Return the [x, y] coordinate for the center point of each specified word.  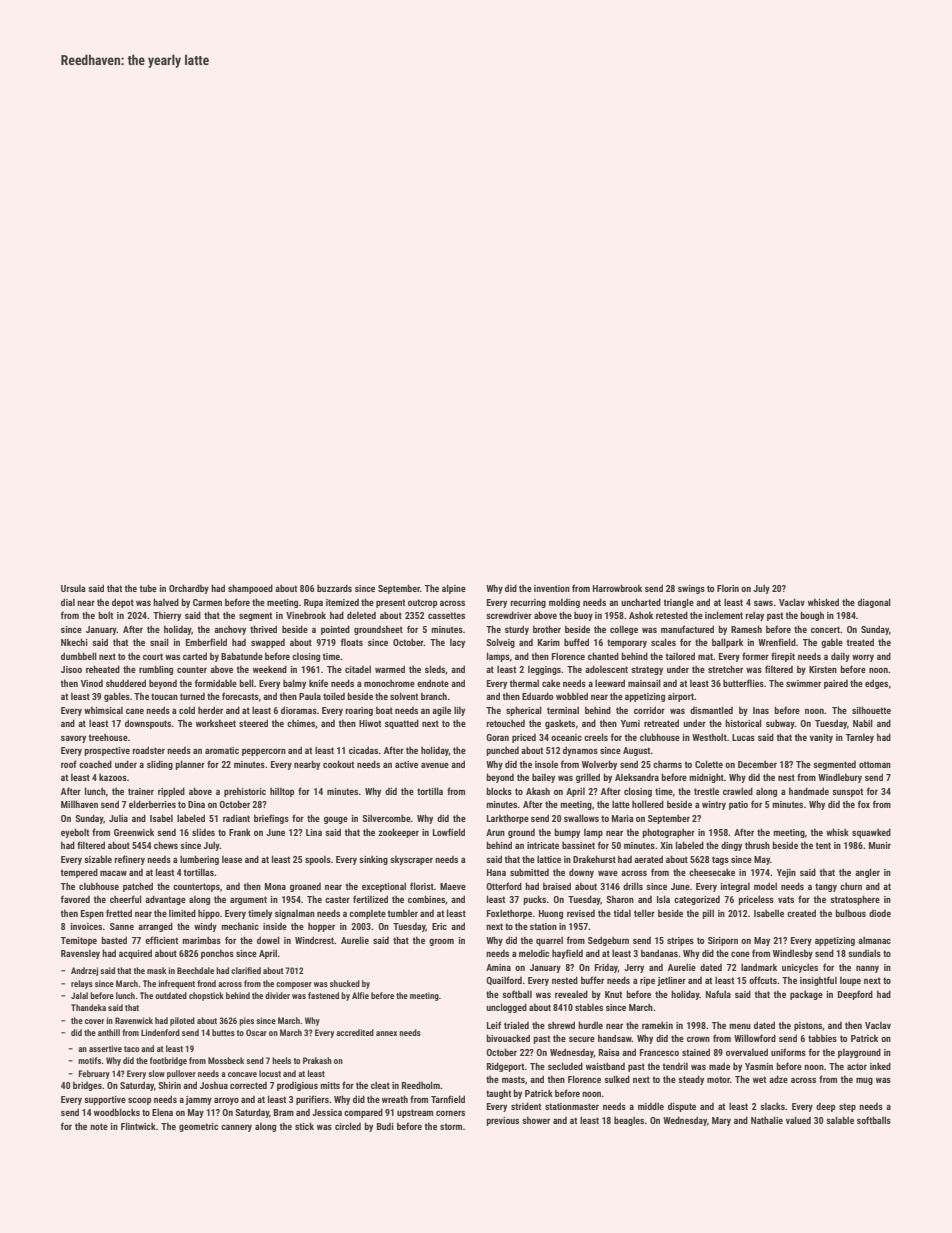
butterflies [743, 683]
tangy [826, 887]
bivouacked [508, 1038]
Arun [495, 832]
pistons [808, 1026]
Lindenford [160, 1032]
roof [69, 764]
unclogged [506, 1008]
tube [148, 588]
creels [596, 737]
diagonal [874, 603]
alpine [454, 589]
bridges [87, 1086]
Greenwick [134, 832]
